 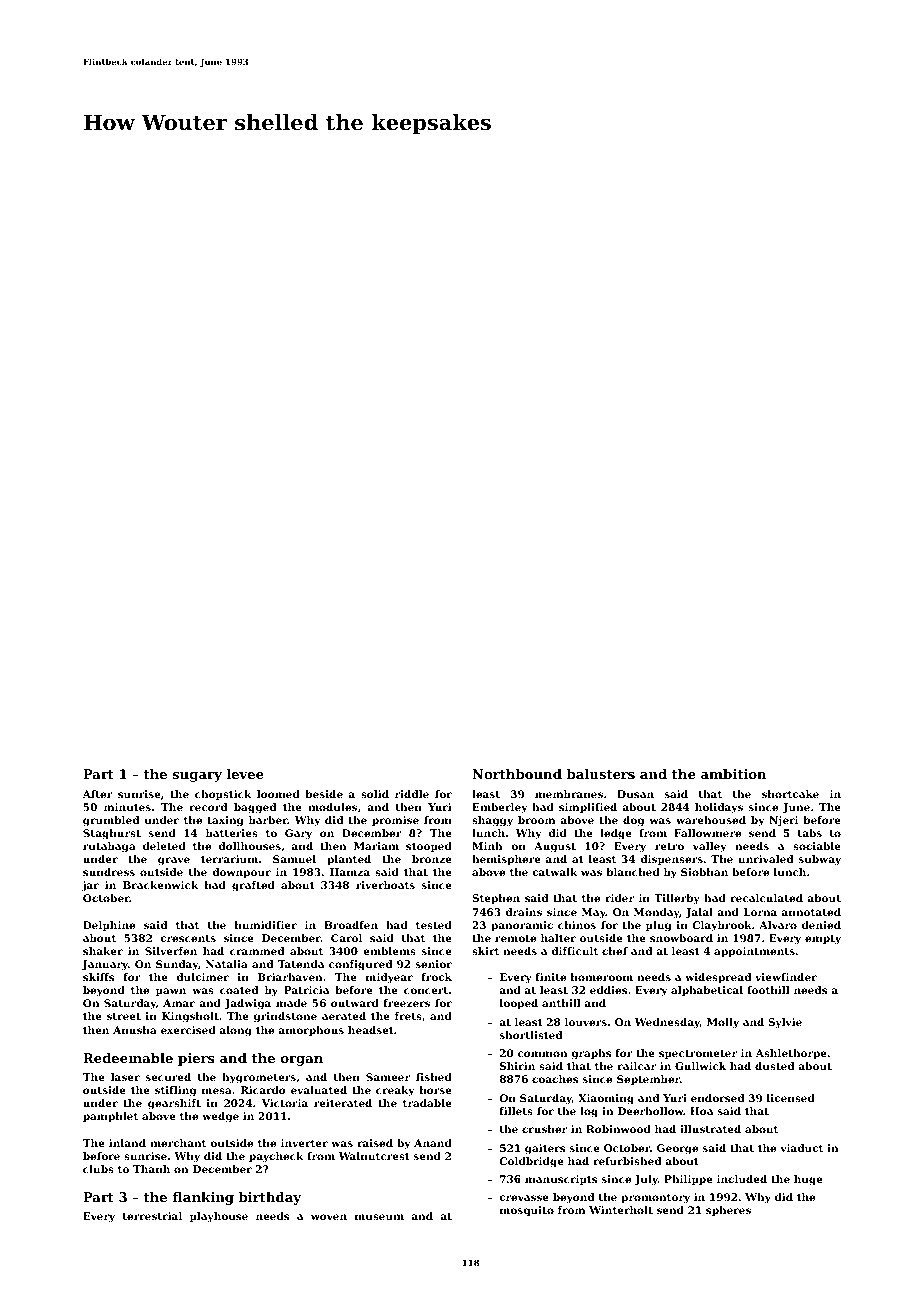 I want to click on ambition, so click(x=733, y=774).
